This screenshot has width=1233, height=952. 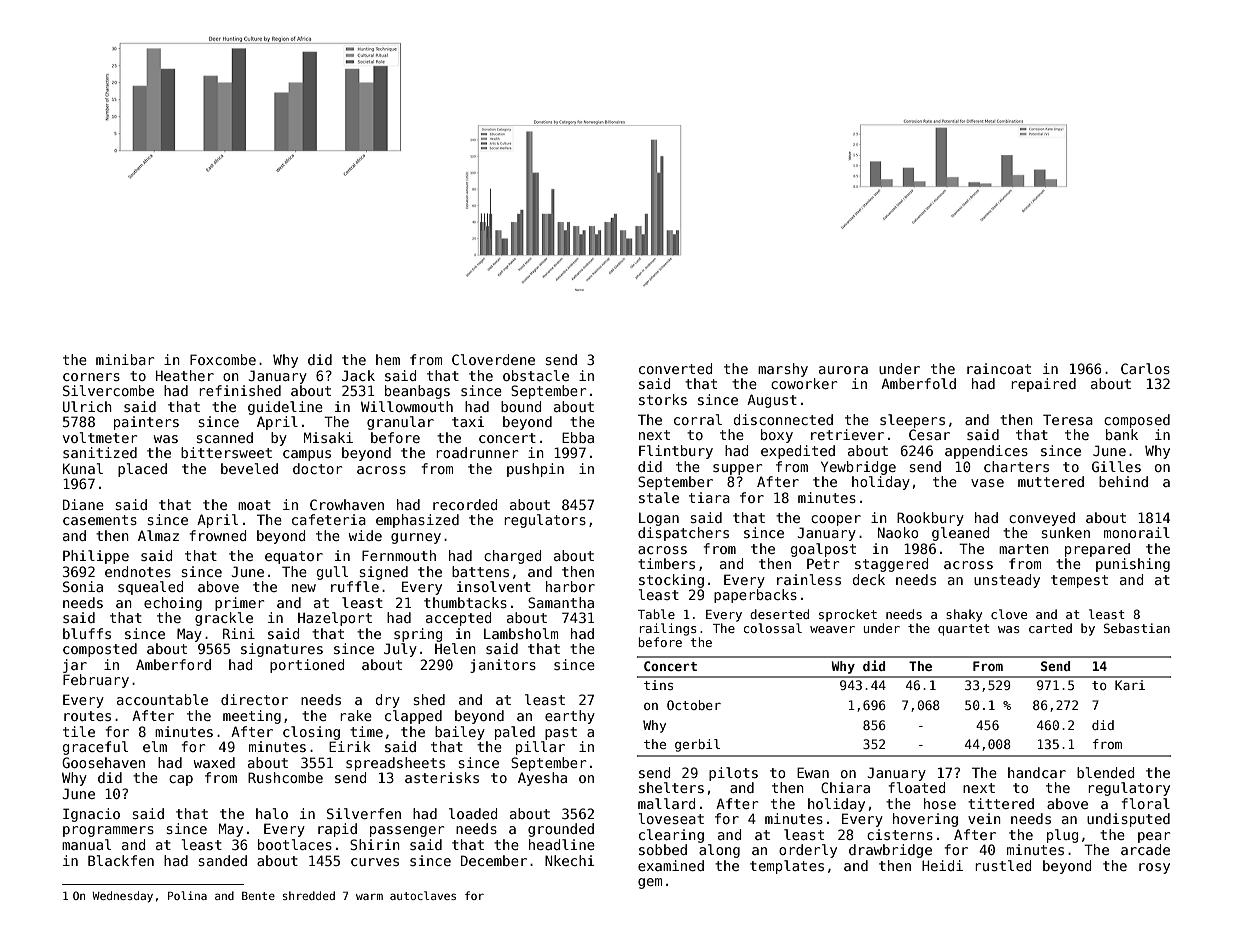 I want to click on raincoat, so click(x=999, y=368).
